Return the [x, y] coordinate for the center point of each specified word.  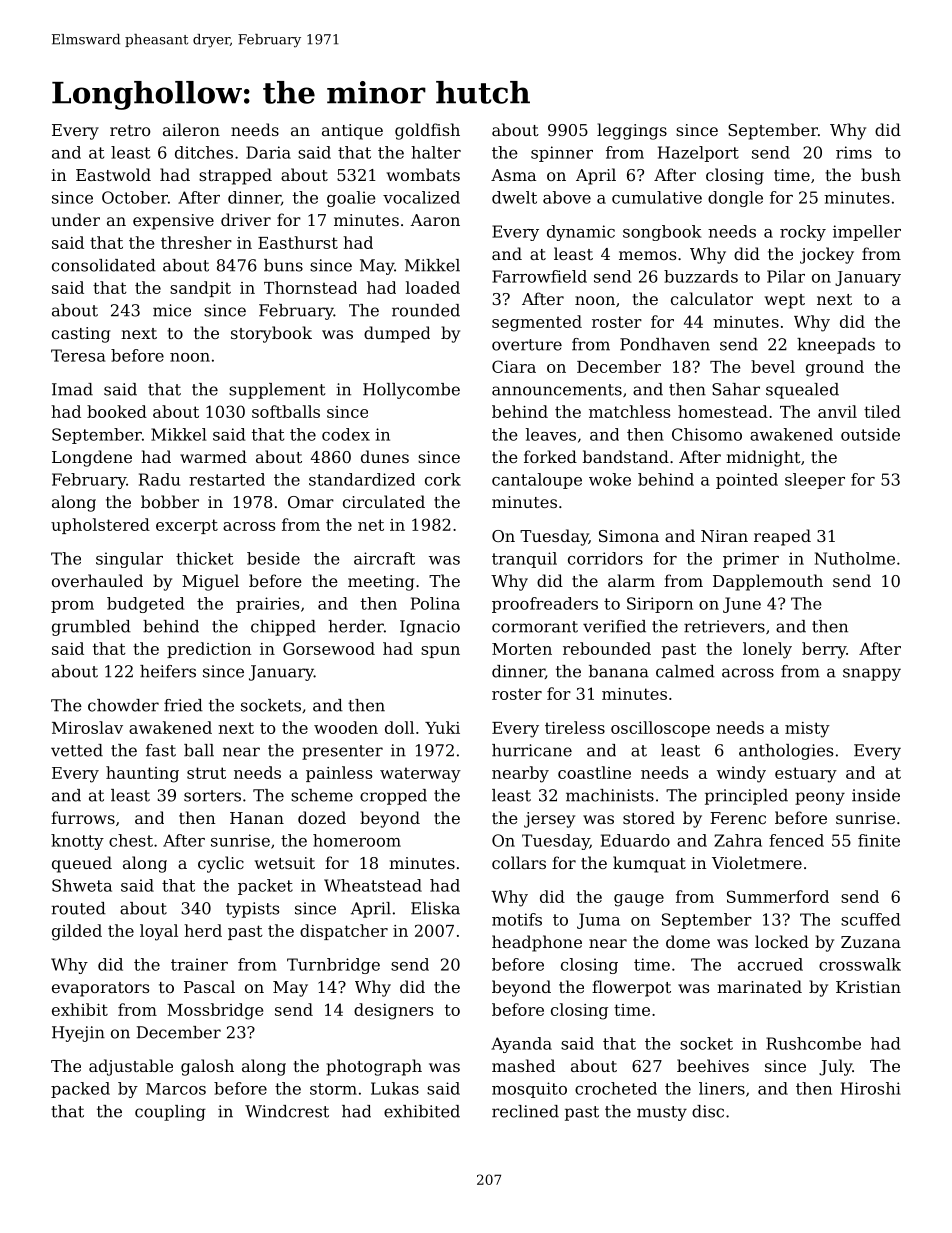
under [75, 219]
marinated [759, 986]
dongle [735, 199]
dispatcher [344, 932]
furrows [83, 817]
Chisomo [707, 434]
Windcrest [287, 1111]
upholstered [100, 526]
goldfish [427, 131]
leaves [551, 434]
